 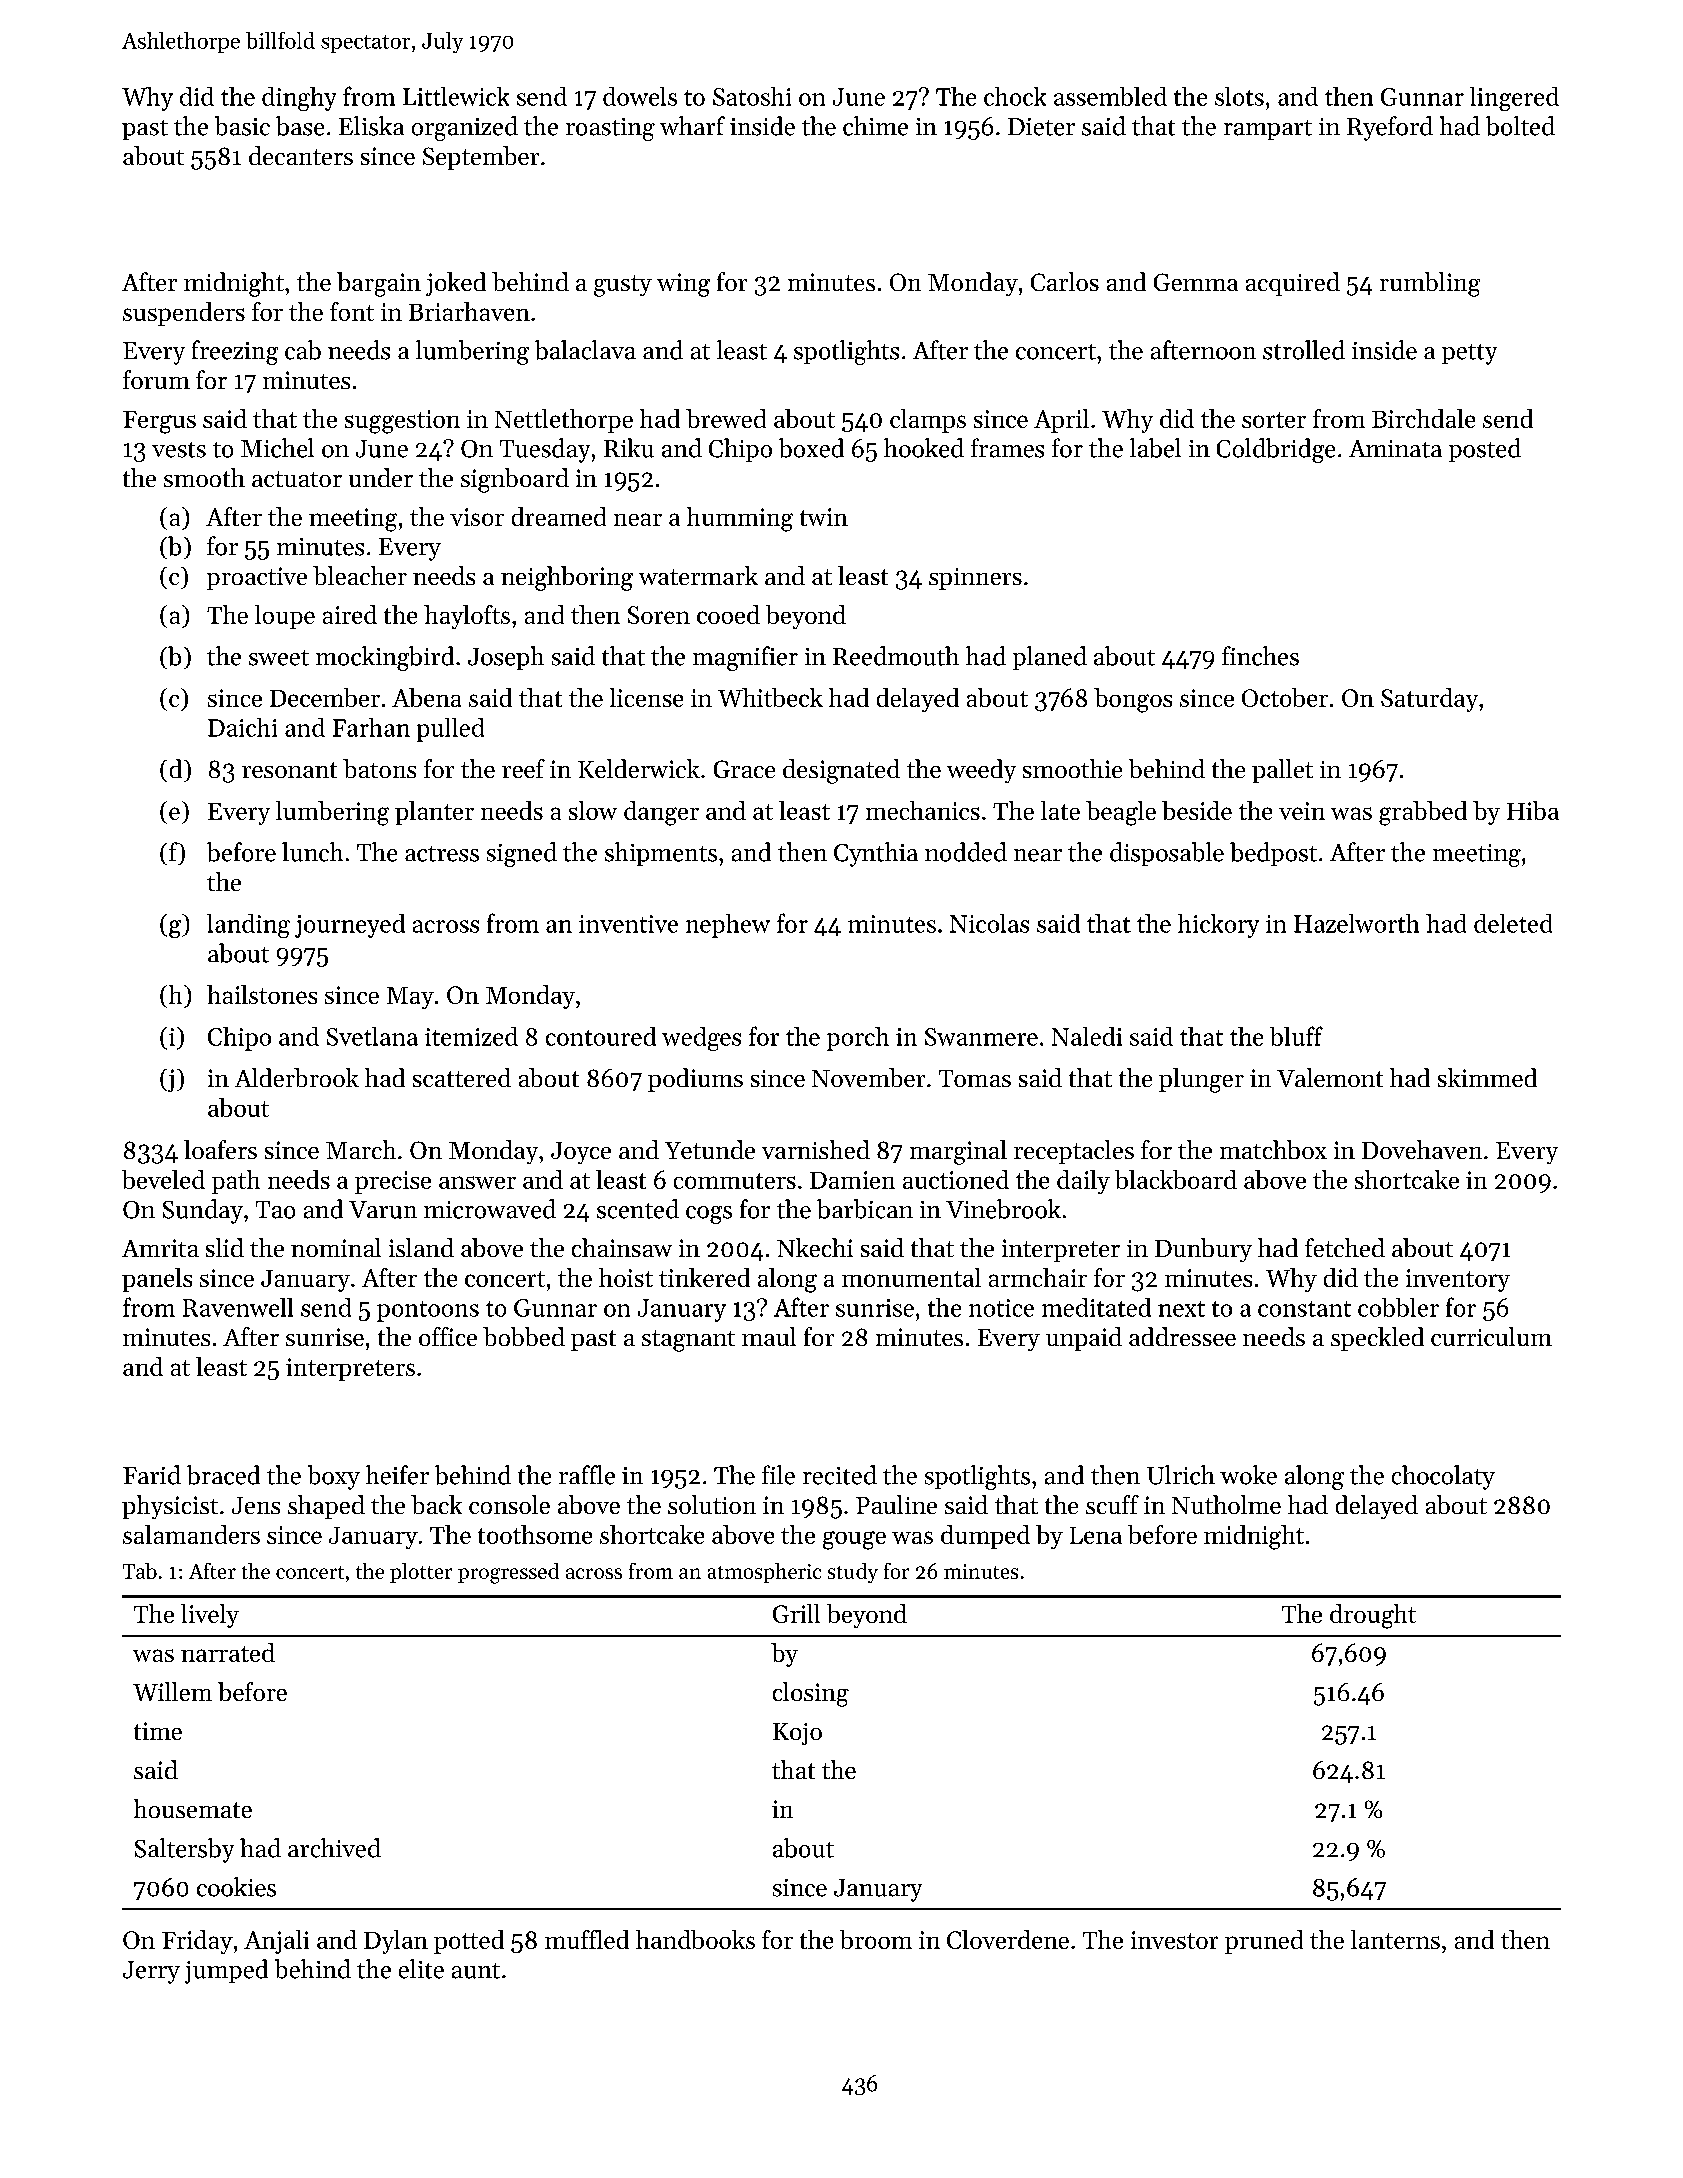 What do you see at coordinates (299, 99) in the document?
I see `dinghy` at bounding box center [299, 99].
